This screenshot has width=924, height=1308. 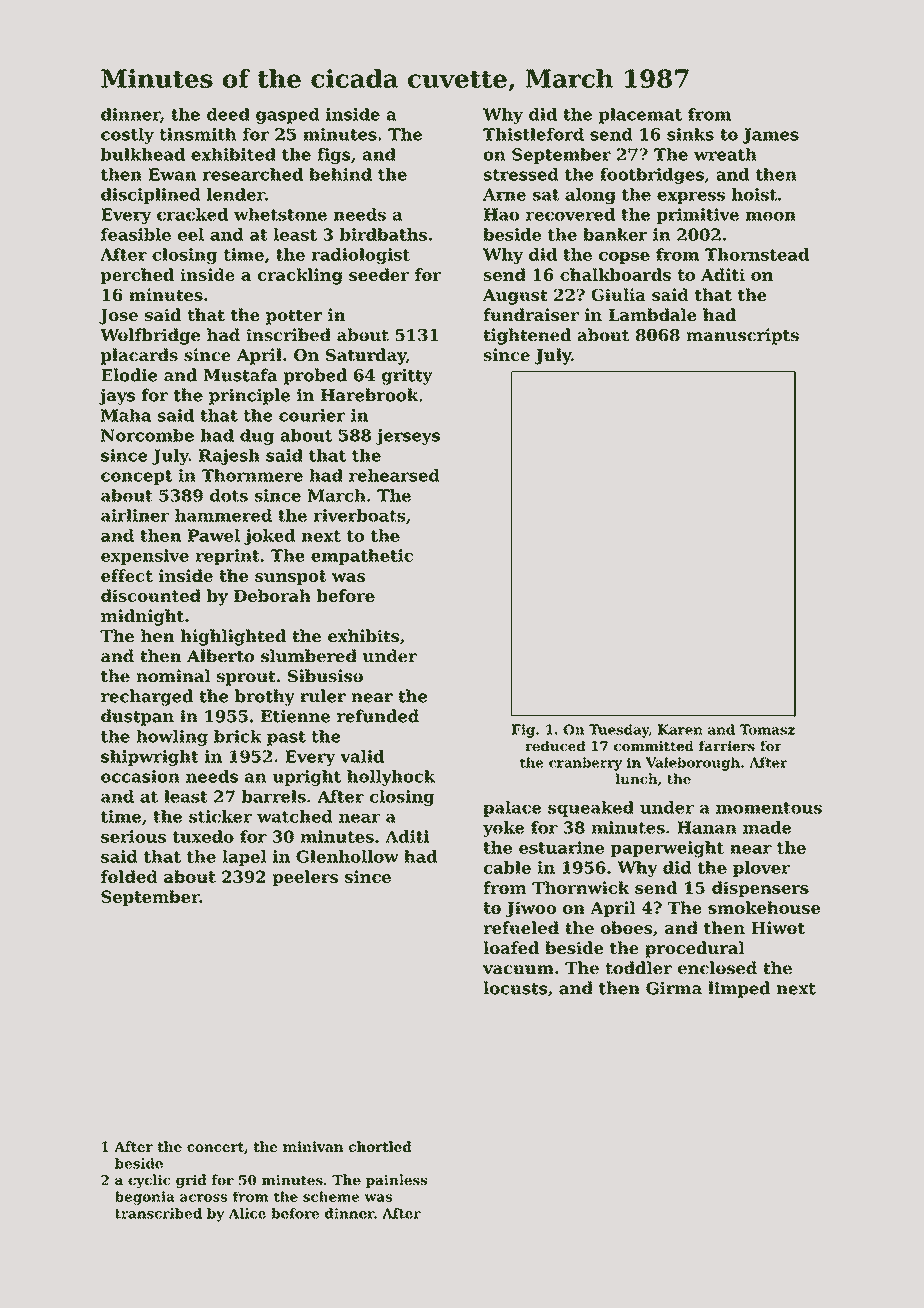 What do you see at coordinates (236, 194) in the screenshot?
I see `lender` at bounding box center [236, 194].
